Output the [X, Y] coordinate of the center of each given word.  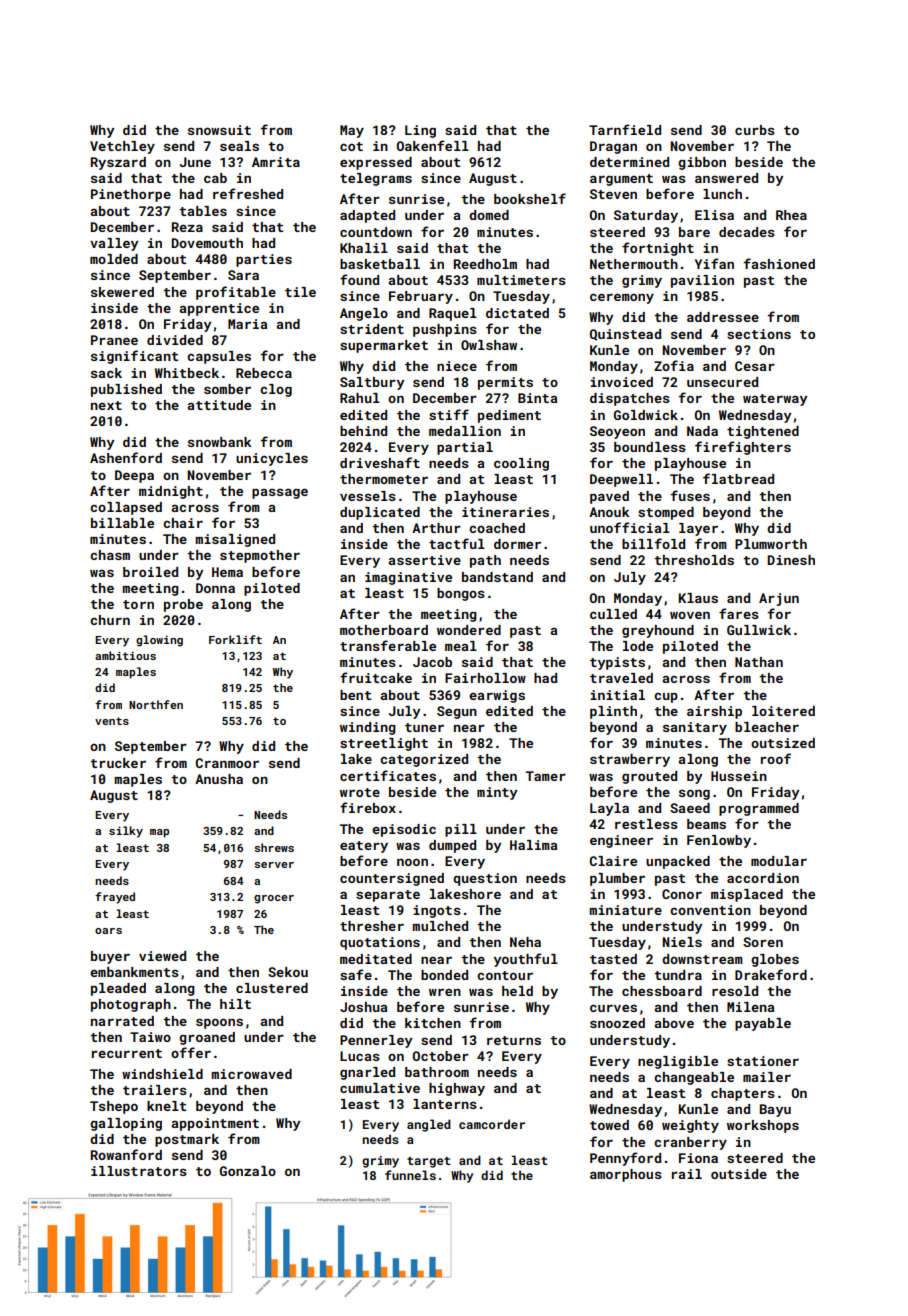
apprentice [219, 309]
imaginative [408, 578]
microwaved [251, 1074]
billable [122, 523]
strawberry [630, 760]
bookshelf [530, 198]
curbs [755, 130]
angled [429, 1125]
